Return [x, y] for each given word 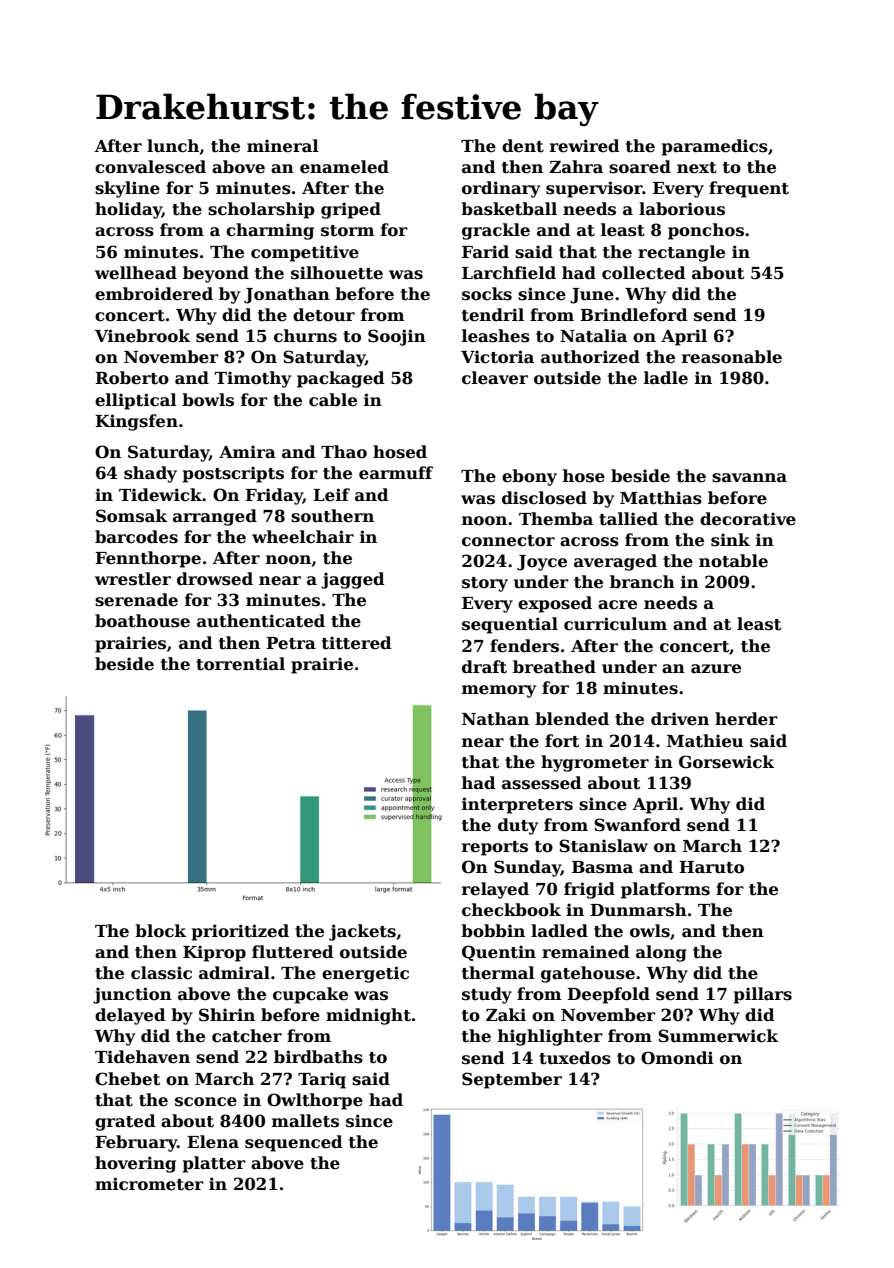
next [697, 168]
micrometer [149, 1184]
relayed [495, 890]
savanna [749, 478]
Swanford [637, 825]
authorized [590, 357]
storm [347, 231]
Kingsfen [136, 422]
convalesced [150, 167]
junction [132, 995]
